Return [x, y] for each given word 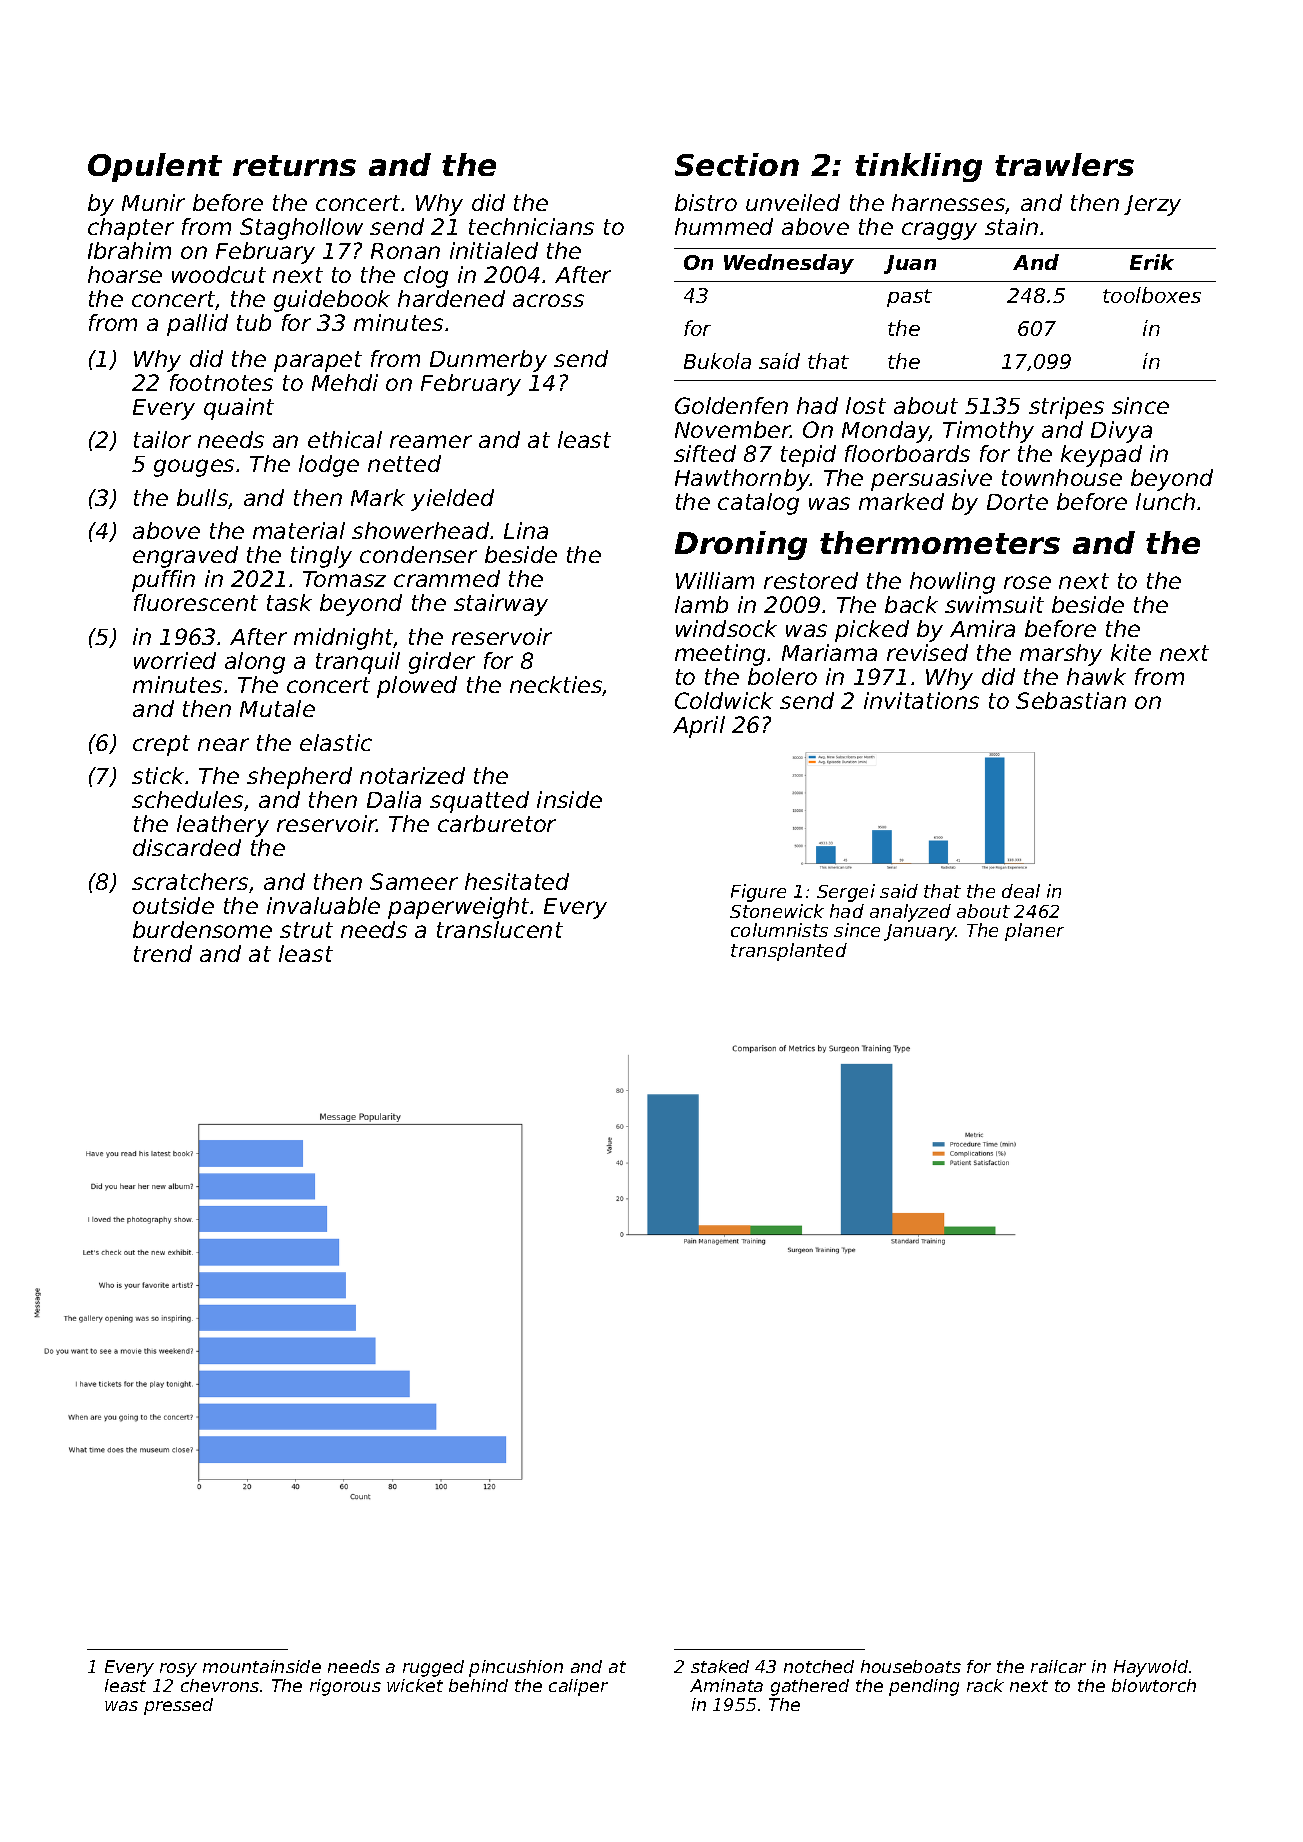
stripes [1066, 408]
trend [163, 953]
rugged [433, 1668]
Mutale [277, 708]
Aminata [726, 1685]
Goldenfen [731, 405]
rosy [178, 1670]
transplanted [789, 952]
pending [924, 1687]
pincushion [516, 1668]
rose [1027, 582]
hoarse [125, 274]
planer [1034, 932]
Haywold [1151, 1668]
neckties [556, 686]
